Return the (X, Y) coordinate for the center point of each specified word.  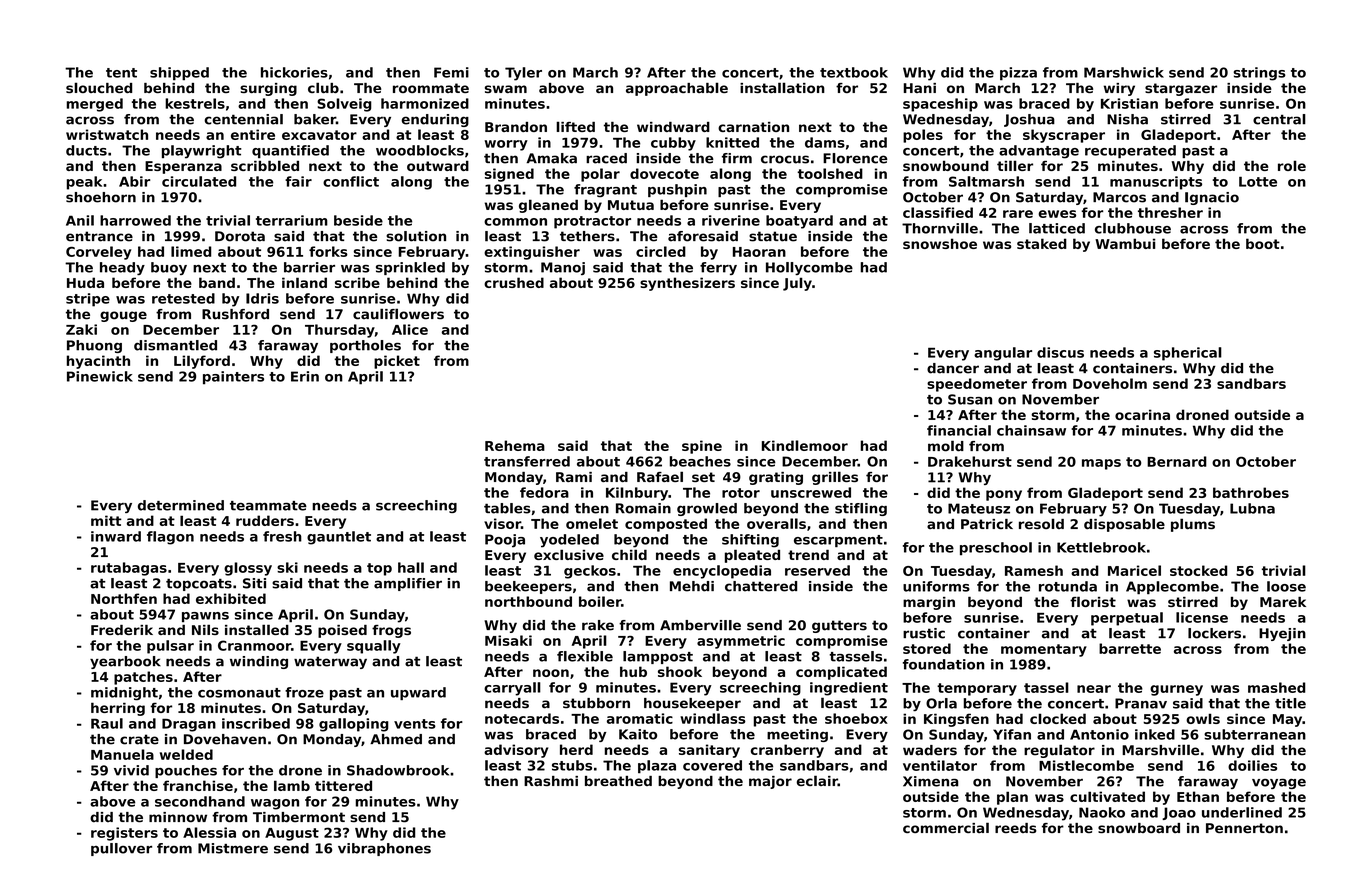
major (770, 782)
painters (233, 378)
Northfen (124, 598)
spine (702, 447)
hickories (294, 72)
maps (1101, 464)
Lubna (1252, 508)
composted (666, 525)
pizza (1018, 74)
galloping (354, 725)
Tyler (523, 74)
